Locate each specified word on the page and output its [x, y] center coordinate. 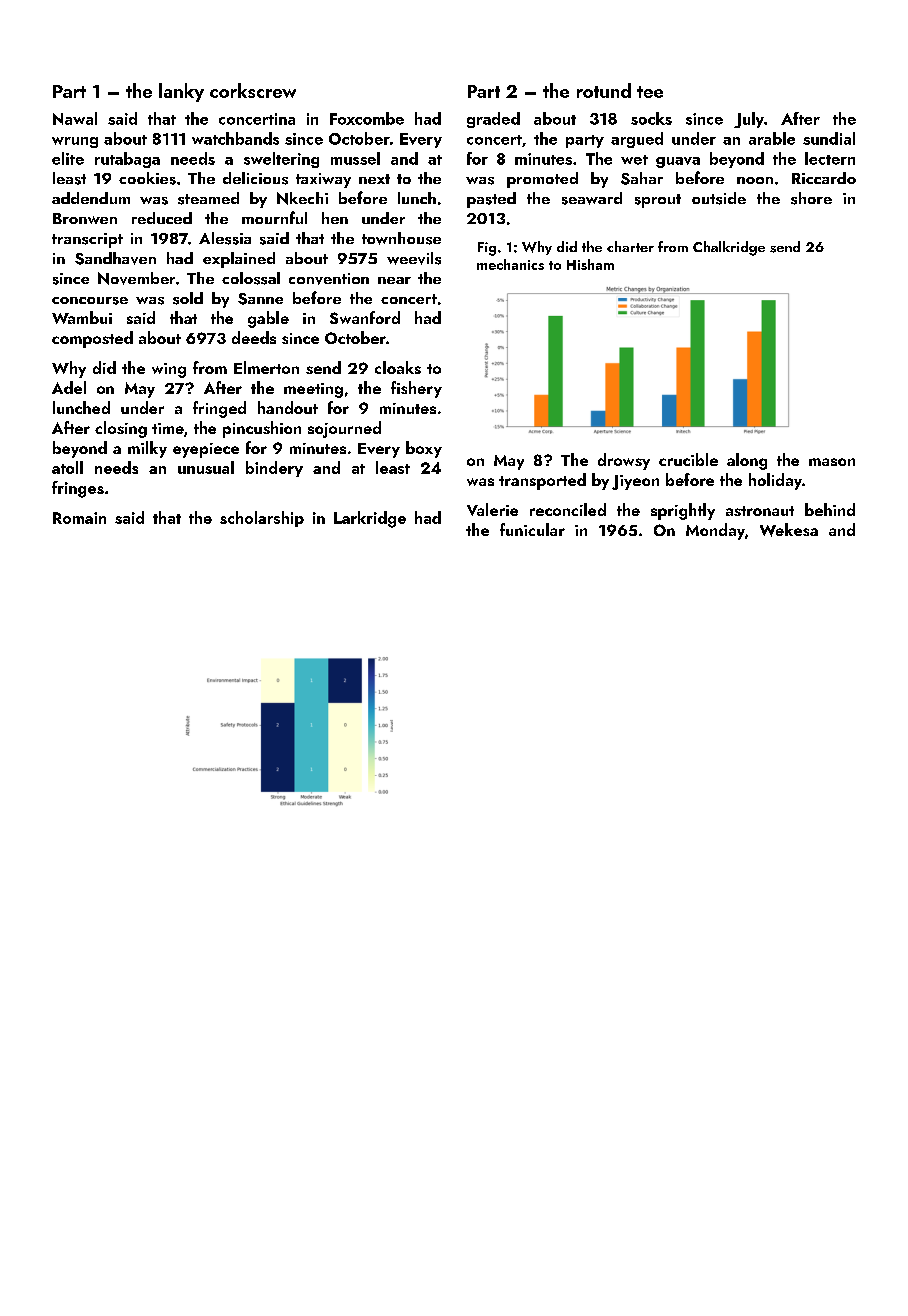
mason [832, 462]
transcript [87, 240]
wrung [75, 142]
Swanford [365, 317]
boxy [424, 449]
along [747, 461]
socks [651, 118]
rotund [604, 90]
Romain [79, 518]
